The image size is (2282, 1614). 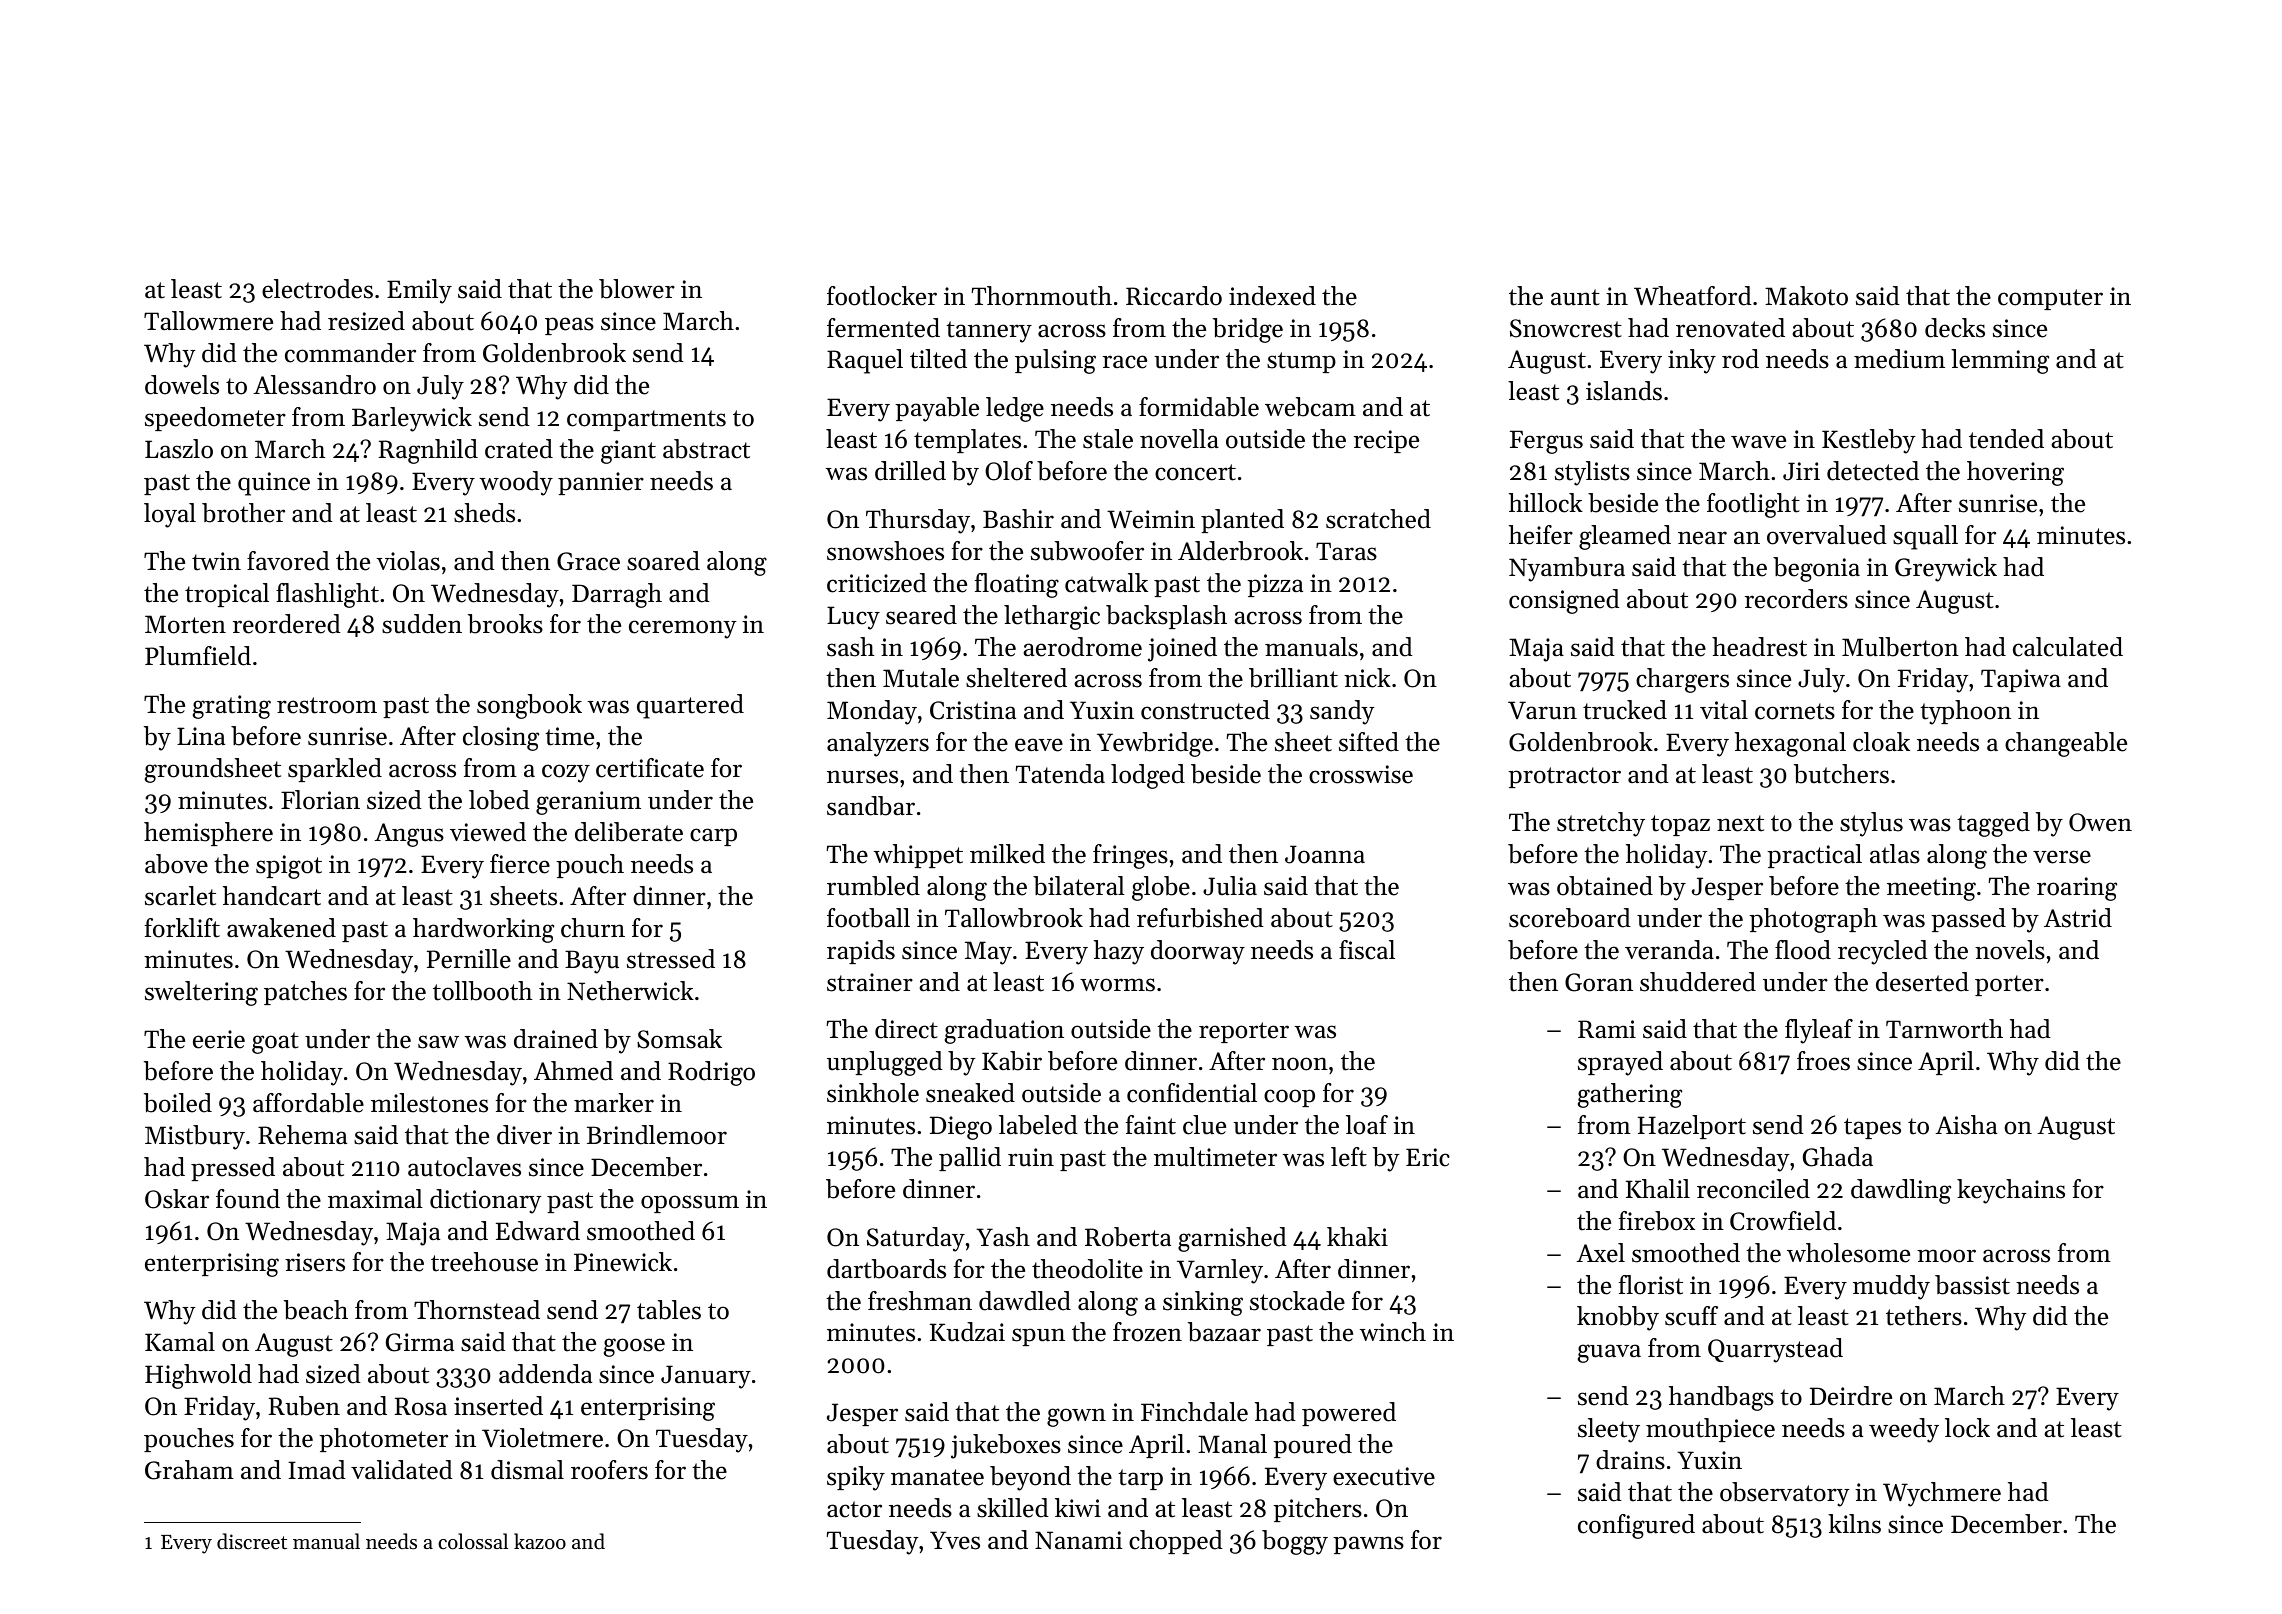 What do you see at coordinates (1570, 918) in the page?
I see `scoreboard` at bounding box center [1570, 918].
